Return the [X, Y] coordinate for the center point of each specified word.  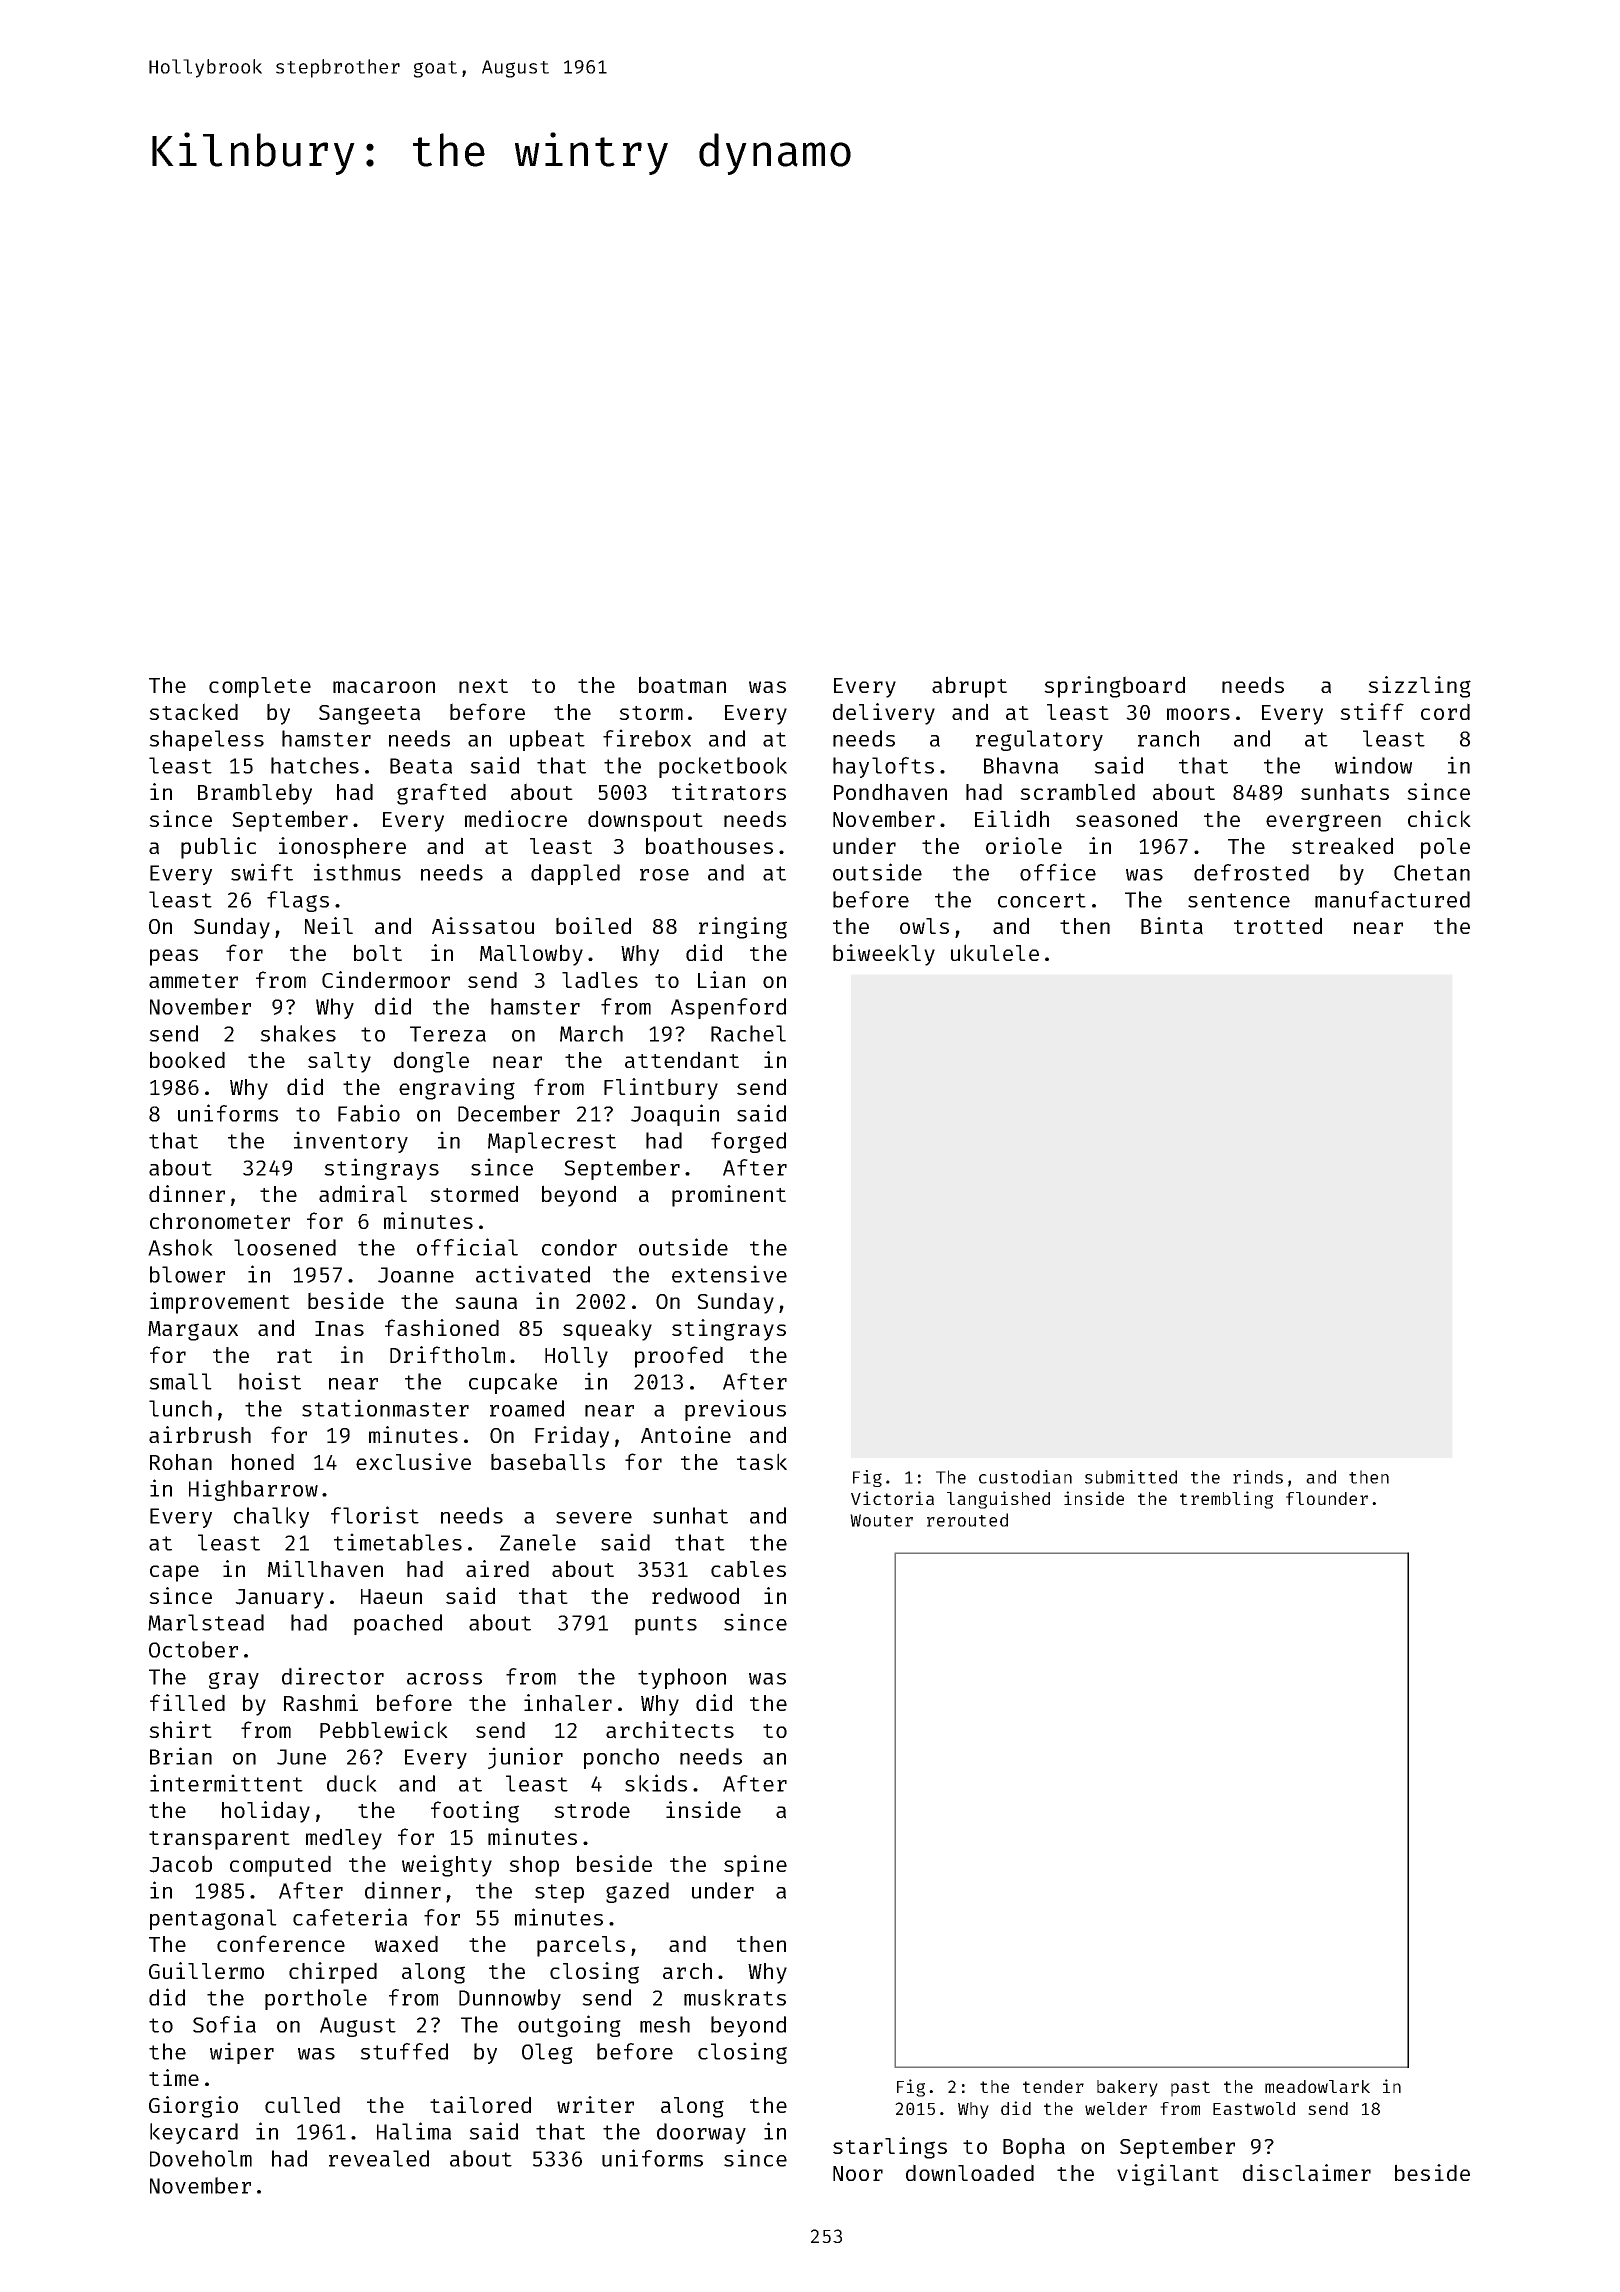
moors [1198, 714]
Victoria [892, 1498]
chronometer [220, 1221]
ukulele [995, 952]
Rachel [748, 1033]
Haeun [391, 1597]
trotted [1278, 925]
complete [260, 687]
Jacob [180, 1864]
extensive [729, 1274]
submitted [1131, 1477]
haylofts [883, 767]
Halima [414, 2131]
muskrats [735, 1997]
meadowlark [1317, 2086]
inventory [351, 1142]
